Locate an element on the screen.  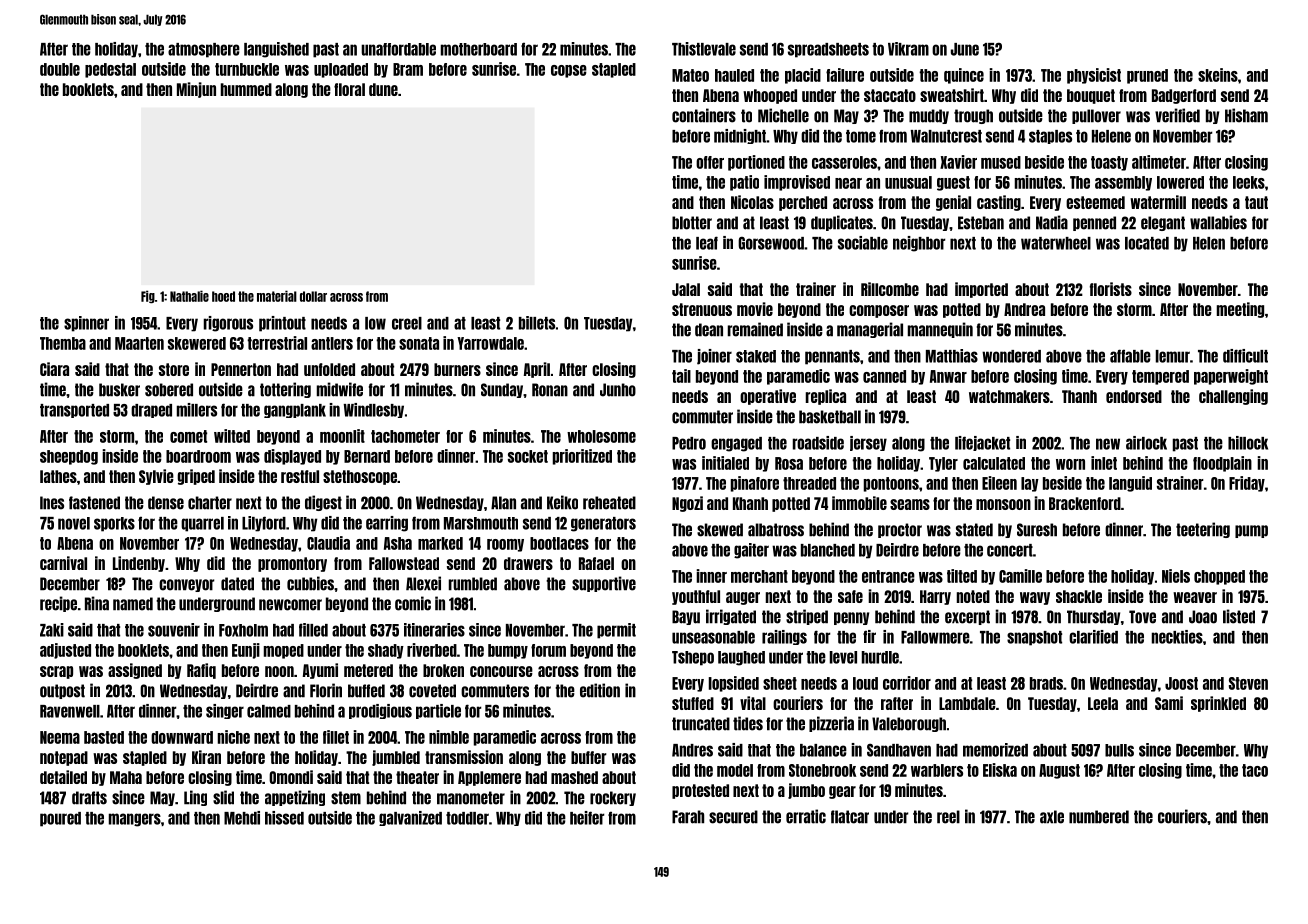
truncated is located at coordinates (701, 724).
